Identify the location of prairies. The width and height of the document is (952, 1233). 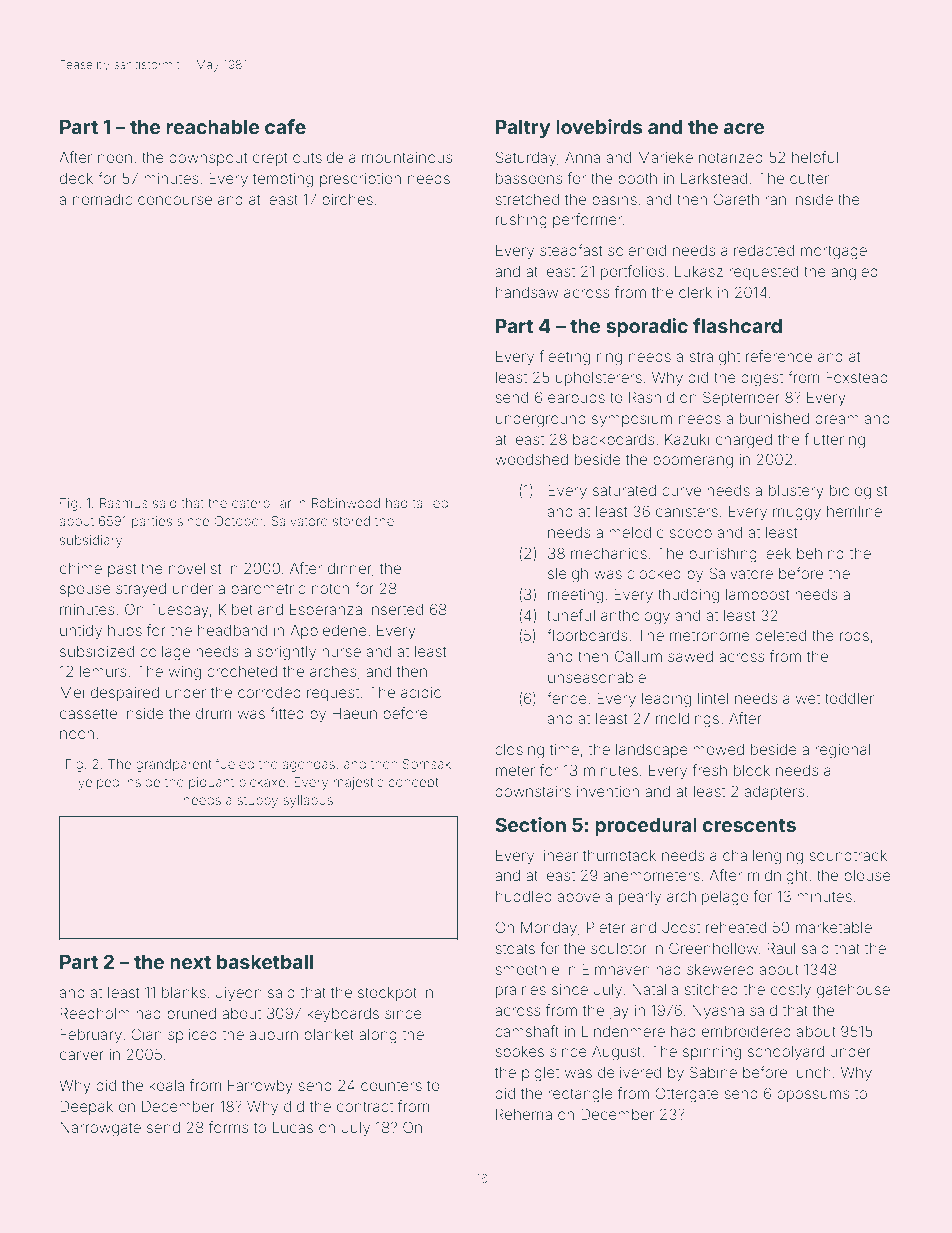
(521, 991).
